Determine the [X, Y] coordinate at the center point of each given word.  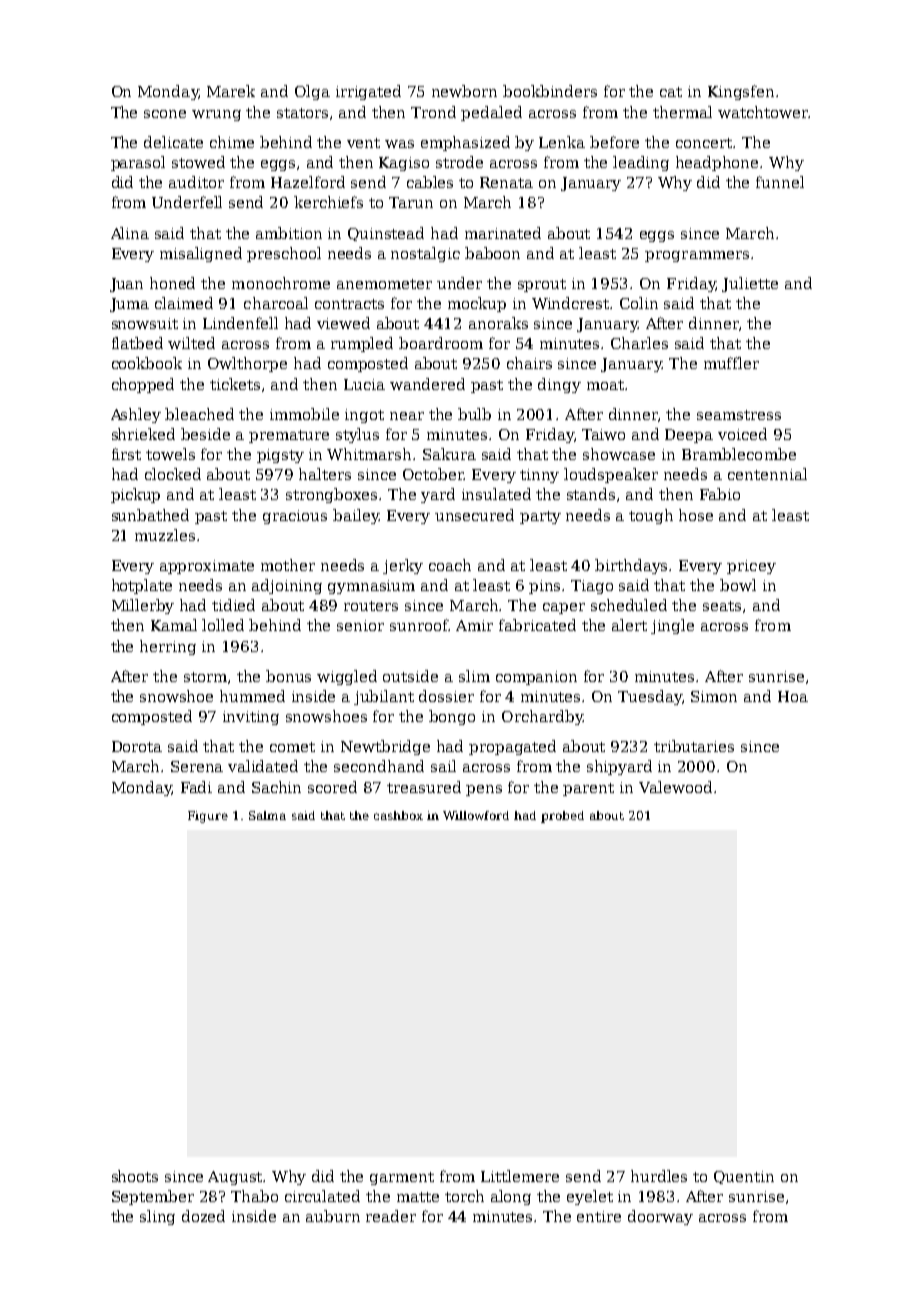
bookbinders [550, 91]
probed [562, 817]
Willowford [476, 815]
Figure [208, 817]
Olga [312, 92]
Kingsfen [741, 92]
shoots [135, 1176]
